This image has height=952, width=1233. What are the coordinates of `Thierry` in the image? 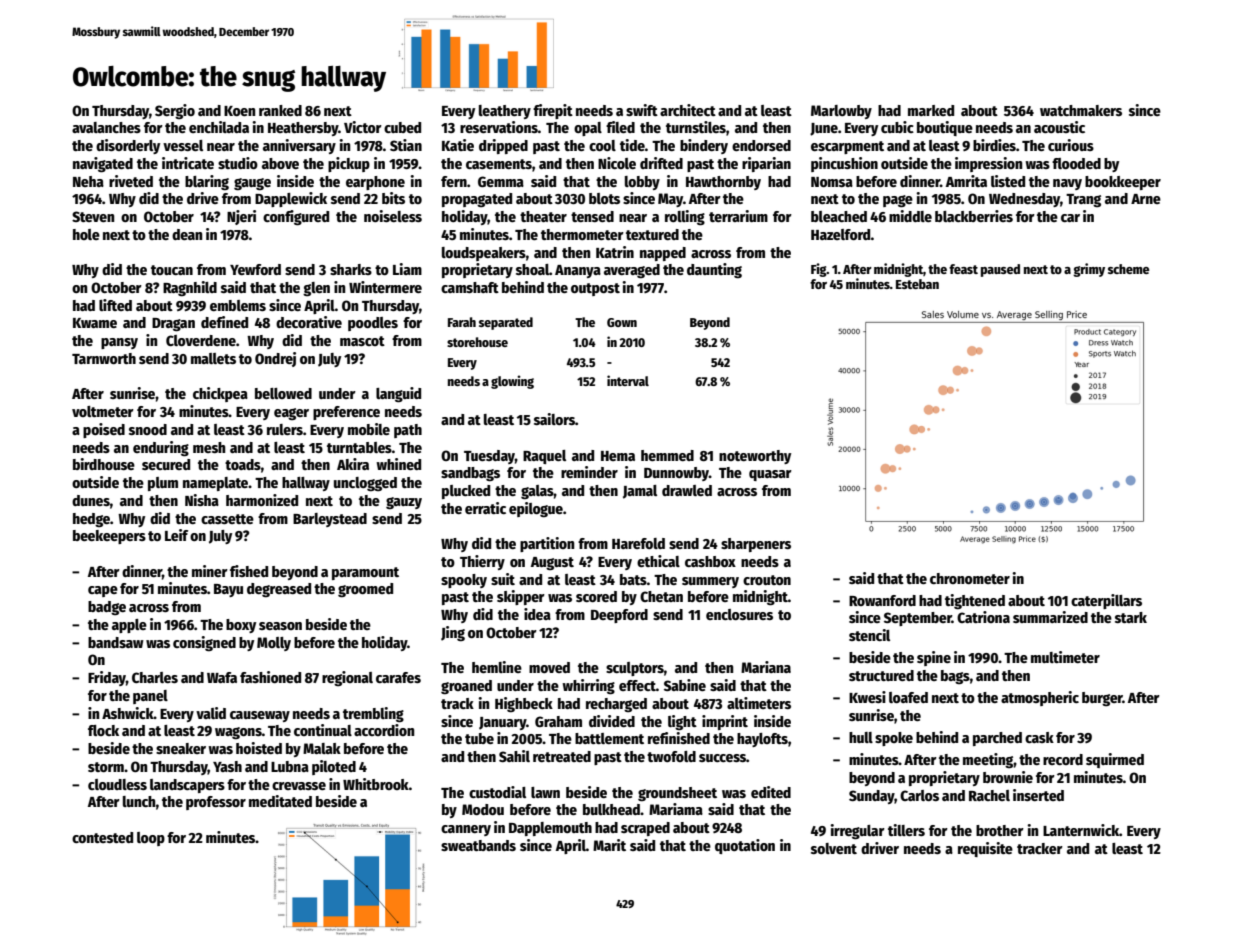 It's located at (482, 562).
